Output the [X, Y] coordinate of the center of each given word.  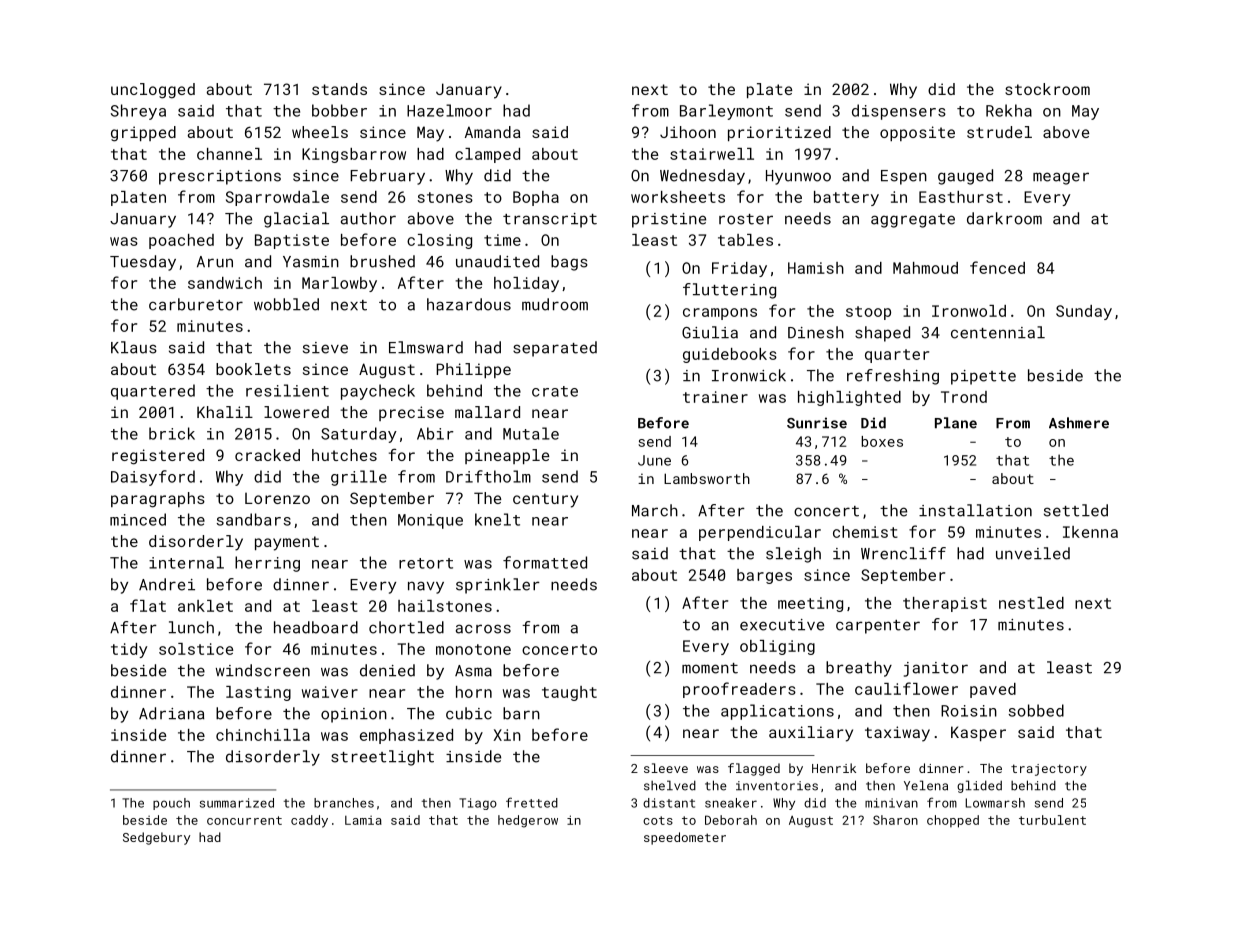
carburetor [196, 304]
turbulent [1052, 820]
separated [555, 349]
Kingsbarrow [354, 155]
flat [148, 605]
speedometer [685, 838]
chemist [865, 532]
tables [745, 240]
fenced [997, 267]
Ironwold [969, 311]
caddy [309, 821]
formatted [545, 562]
